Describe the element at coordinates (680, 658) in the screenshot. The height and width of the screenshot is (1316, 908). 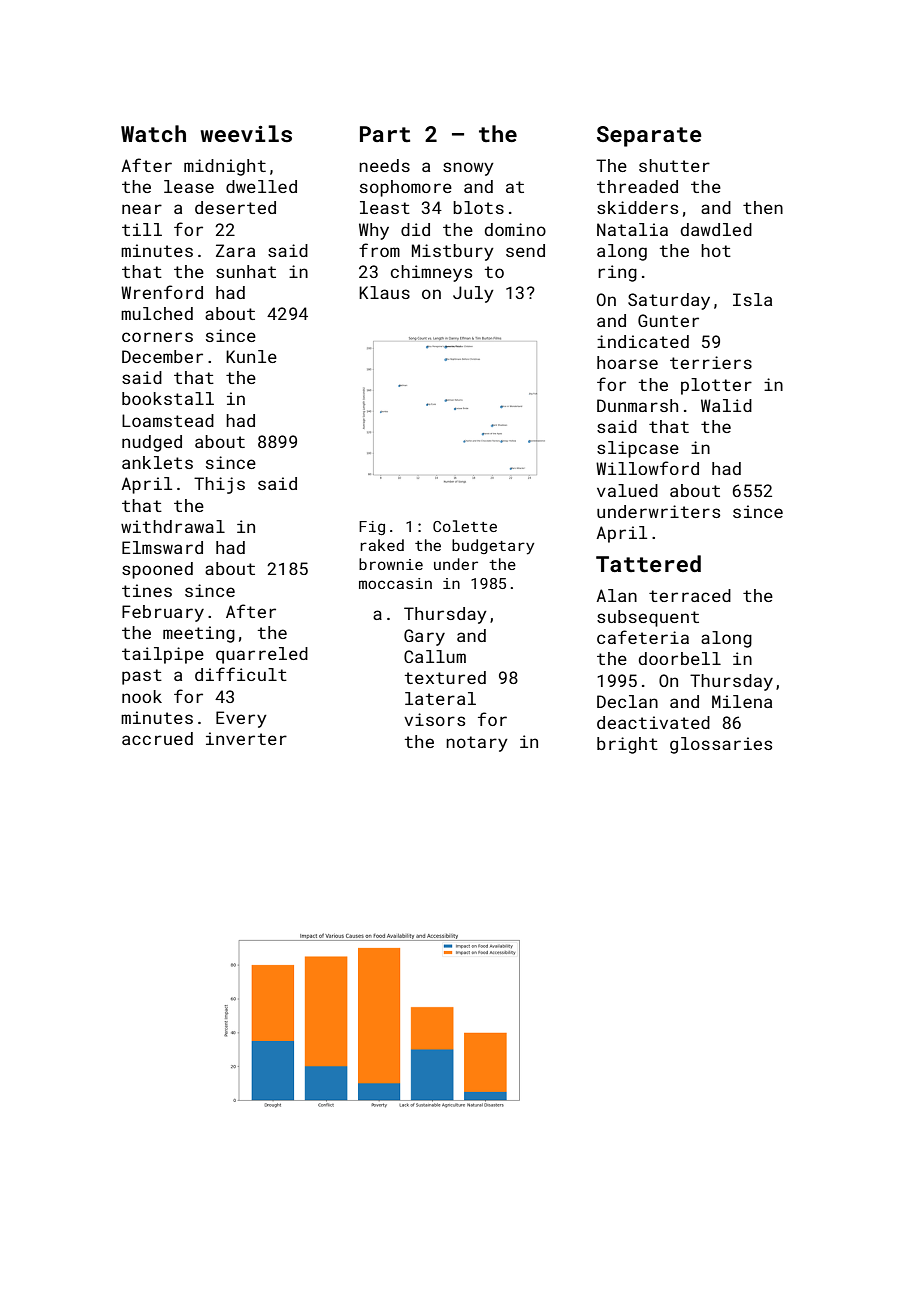
I see `doorbell` at that location.
